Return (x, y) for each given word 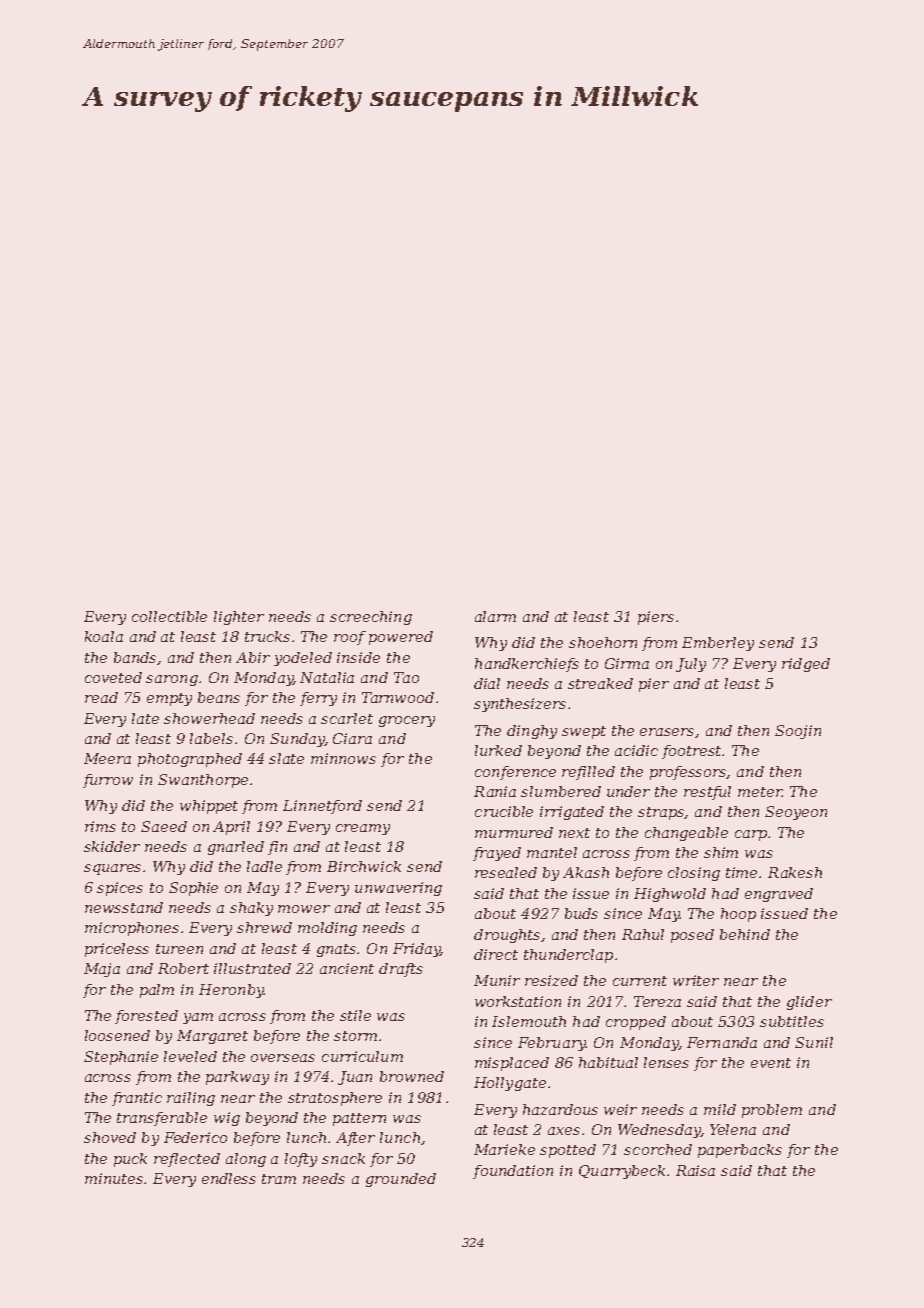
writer (696, 980)
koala (104, 636)
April (231, 828)
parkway (237, 1078)
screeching (371, 618)
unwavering (398, 889)
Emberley (718, 644)
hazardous (560, 1109)
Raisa (695, 1170)
